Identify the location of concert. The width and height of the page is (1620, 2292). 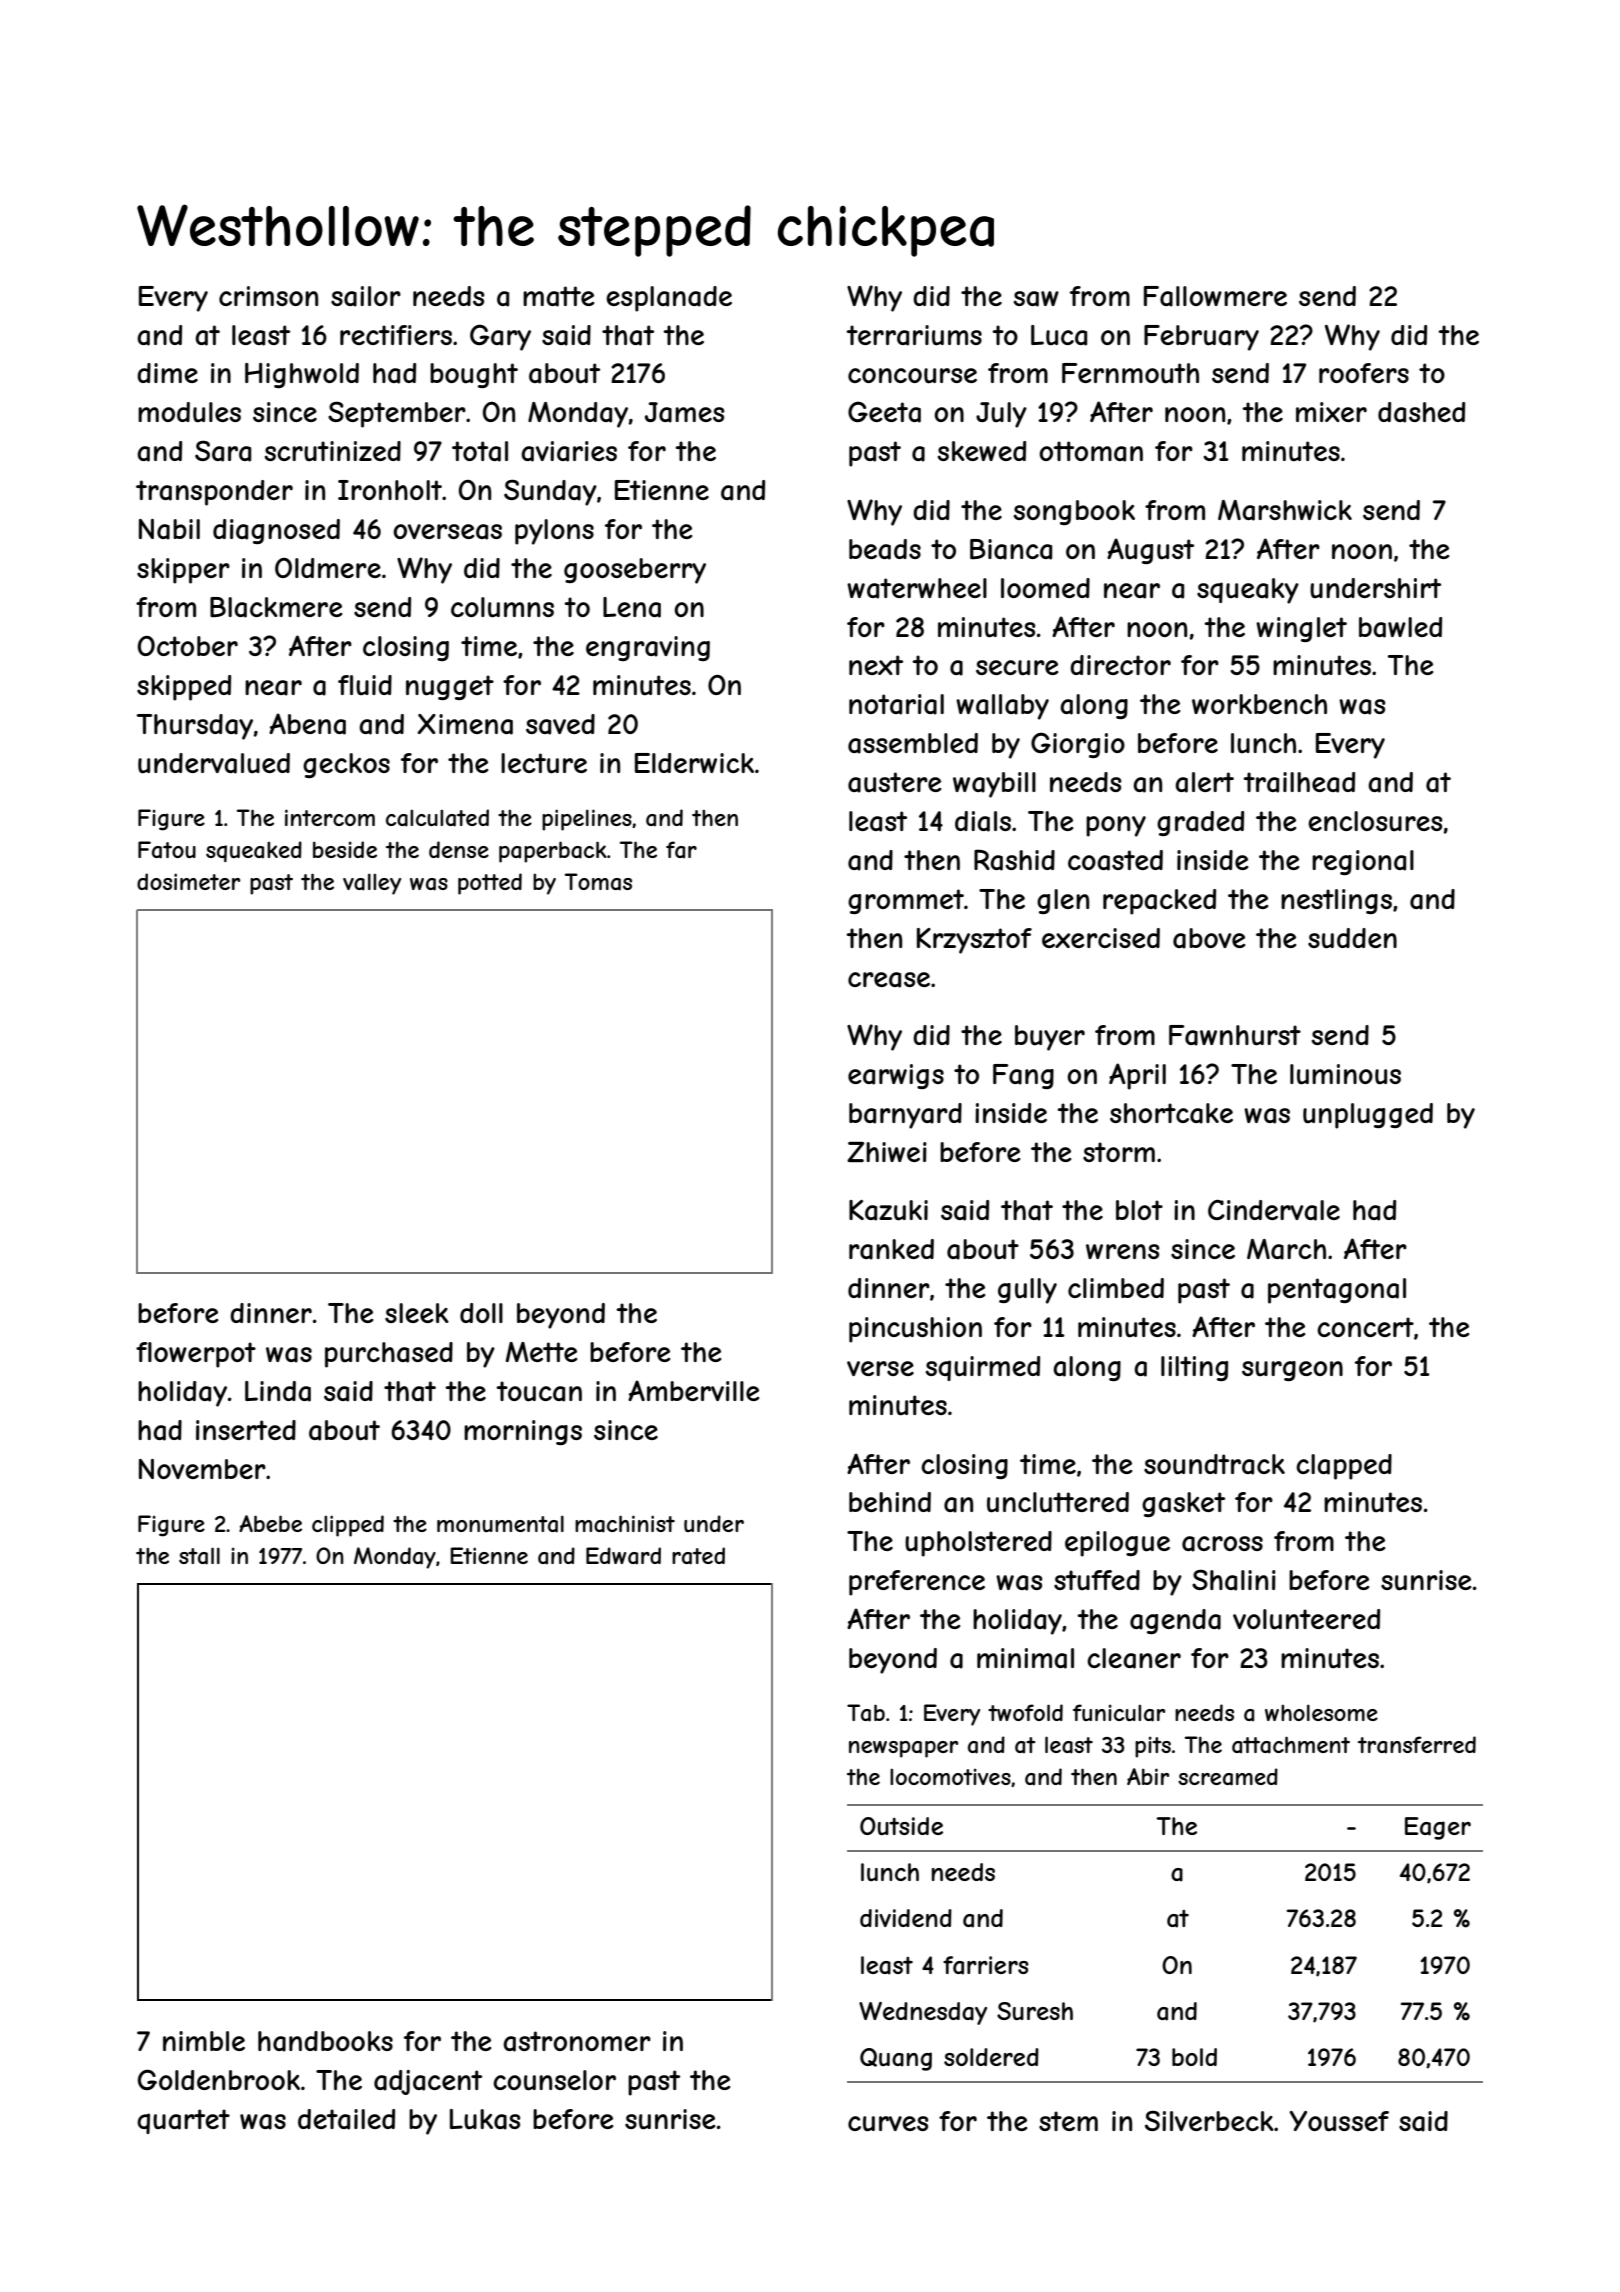
(1365, 1327).
